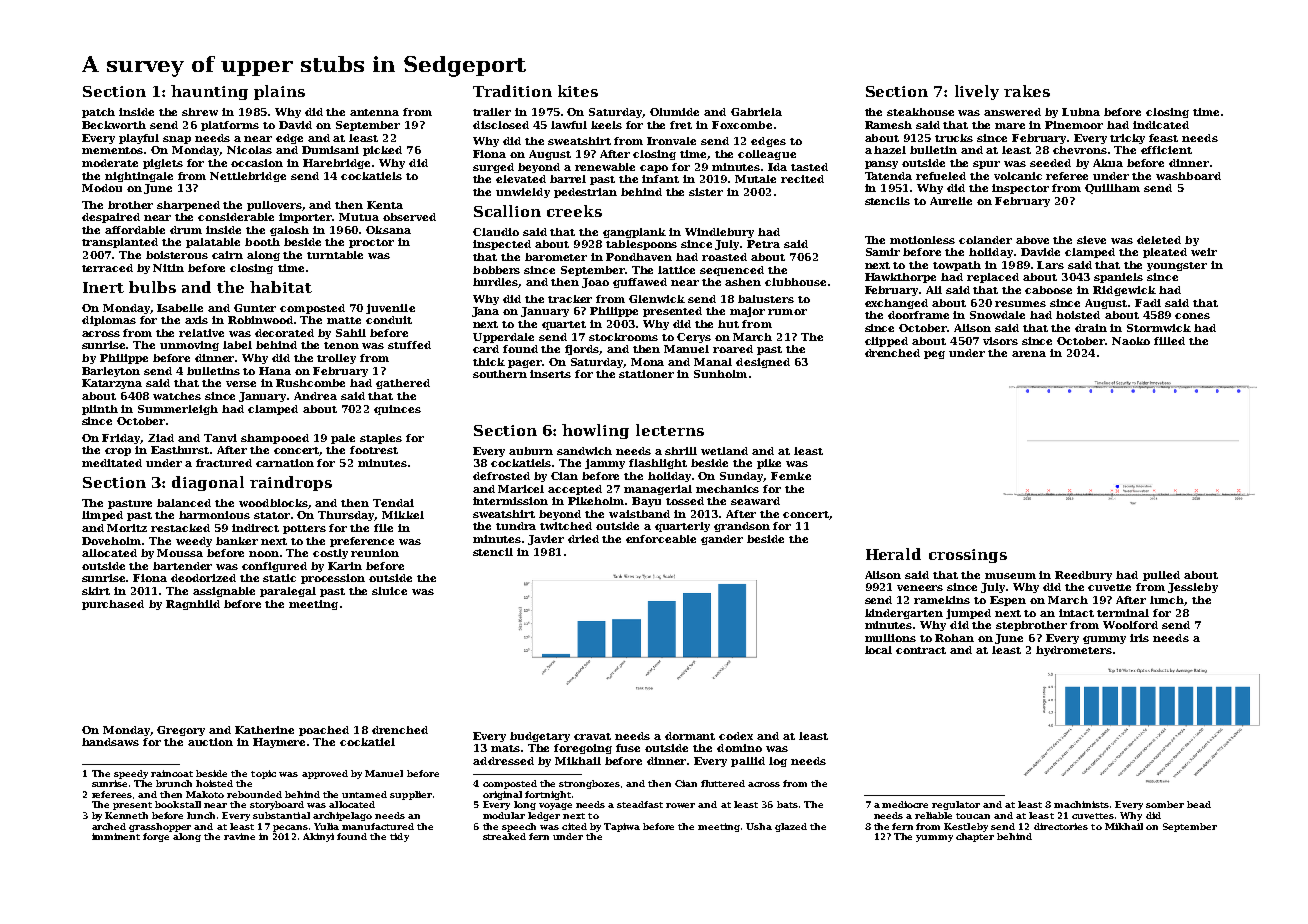 This image has width=1308, height=924. What do you see at coordinates (189, 346) in the image?
I see `unmoving` at bounding box center [189, 346].
